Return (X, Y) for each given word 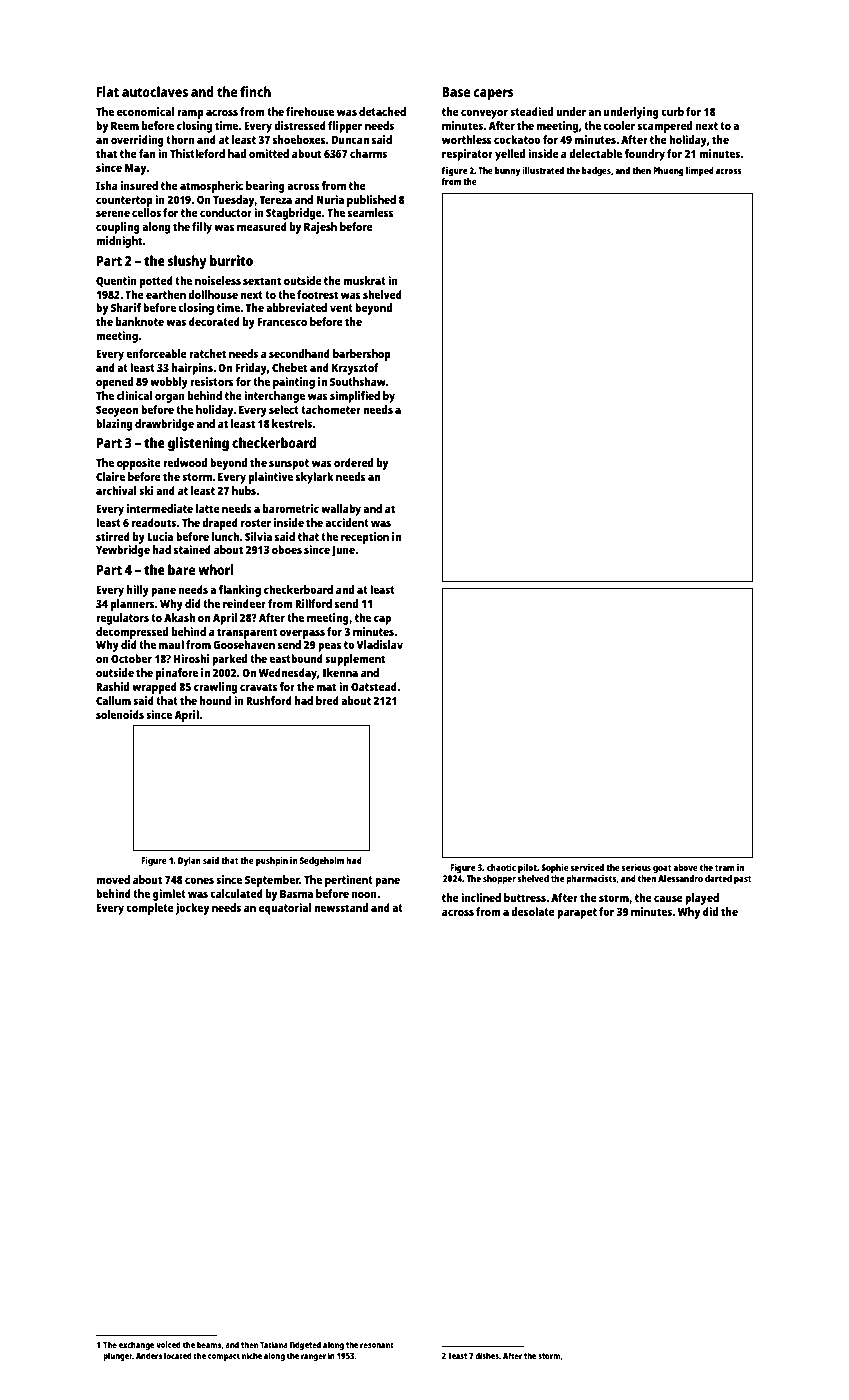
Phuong (668, 171)
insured (139, 185)
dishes (487, 1355)
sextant (262, 281)
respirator (467, 155)
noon (364, 894)
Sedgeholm (322, 861)
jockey (192, 909)
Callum (113, 700)
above (685, 867)
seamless (371, 212)
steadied (531, 111)
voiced (168, 1344)
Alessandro (680, 878)
